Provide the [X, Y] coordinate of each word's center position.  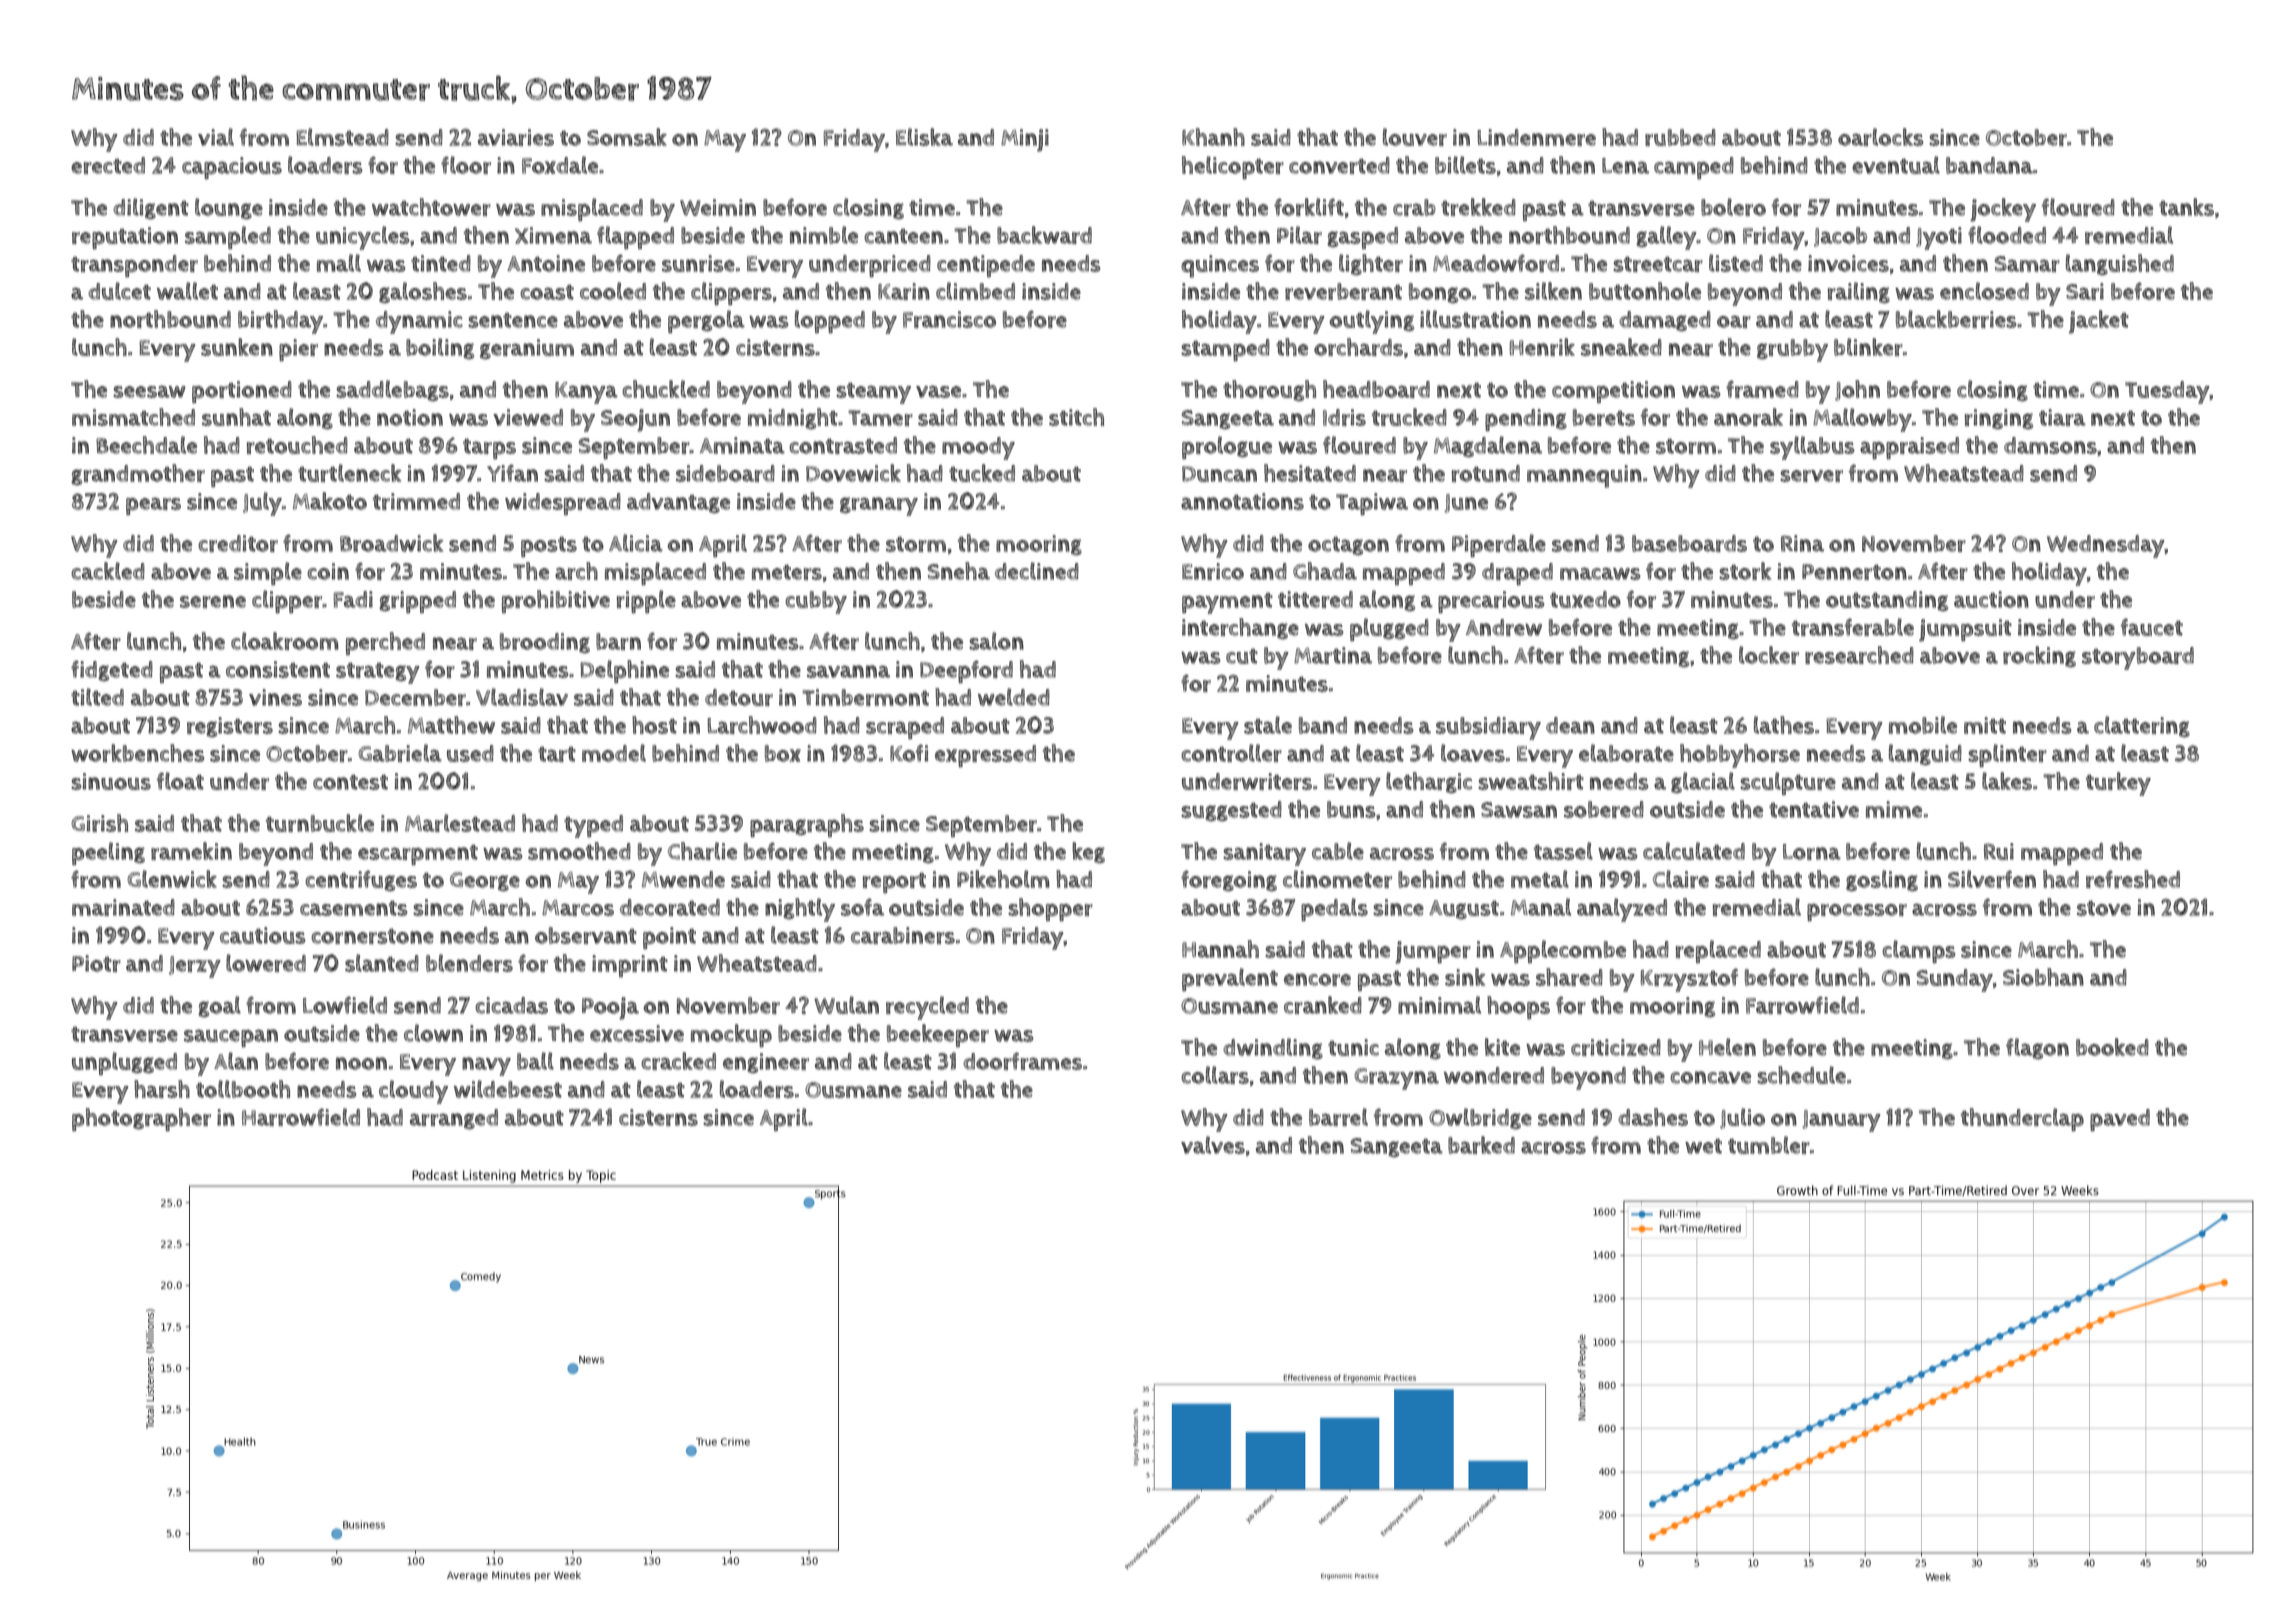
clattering [2142, 726]
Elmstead [342, 137]
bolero [1733, 207]
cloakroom [284, 641]
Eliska [924, 137]
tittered [1315, 599]
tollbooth [243, 1089]
